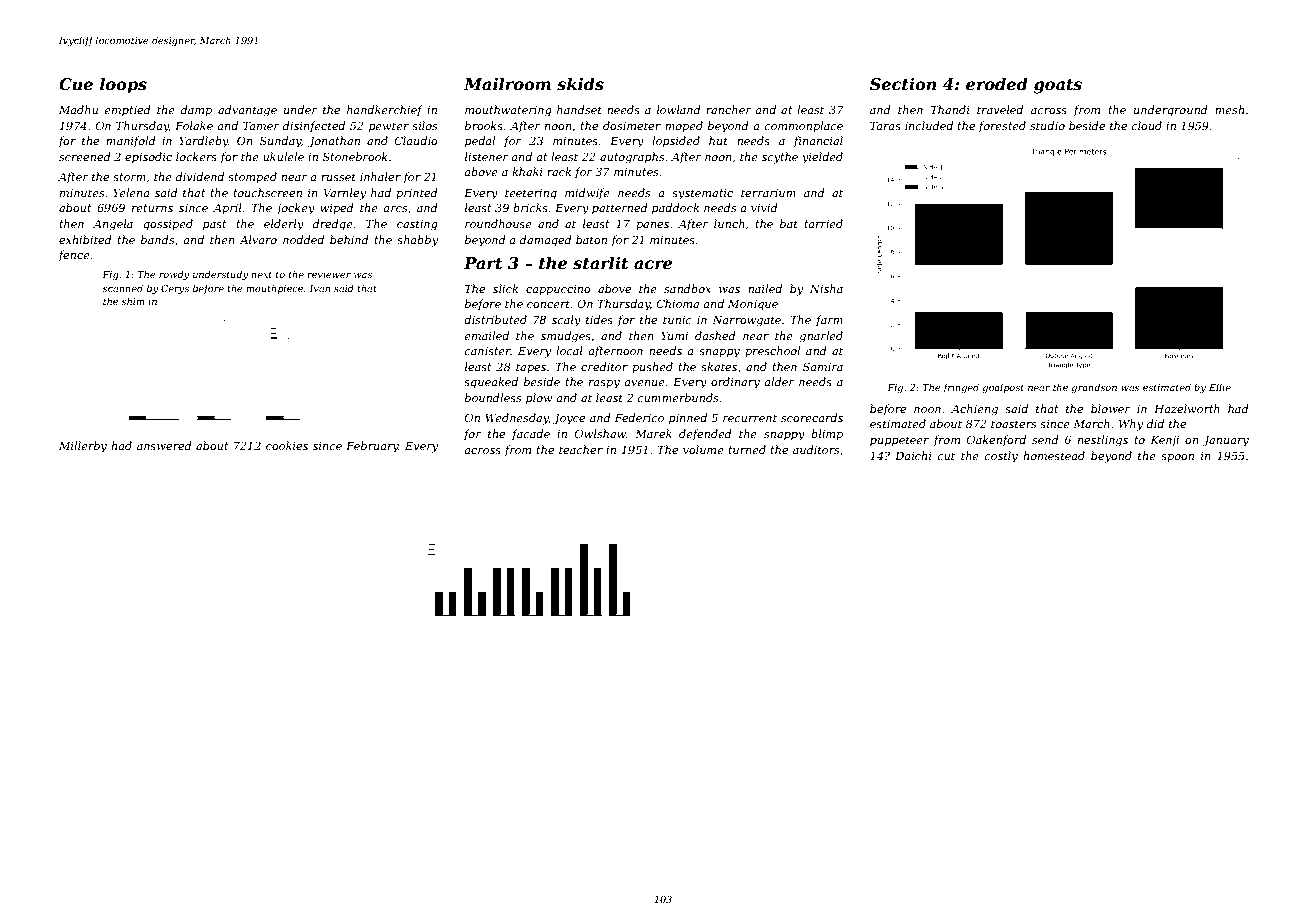 This screenshot has height=924, width=1308. What do you see at coordinates (83, 447) in the screenshot?
I see `Millerby` at bounding box center [83, 447].
